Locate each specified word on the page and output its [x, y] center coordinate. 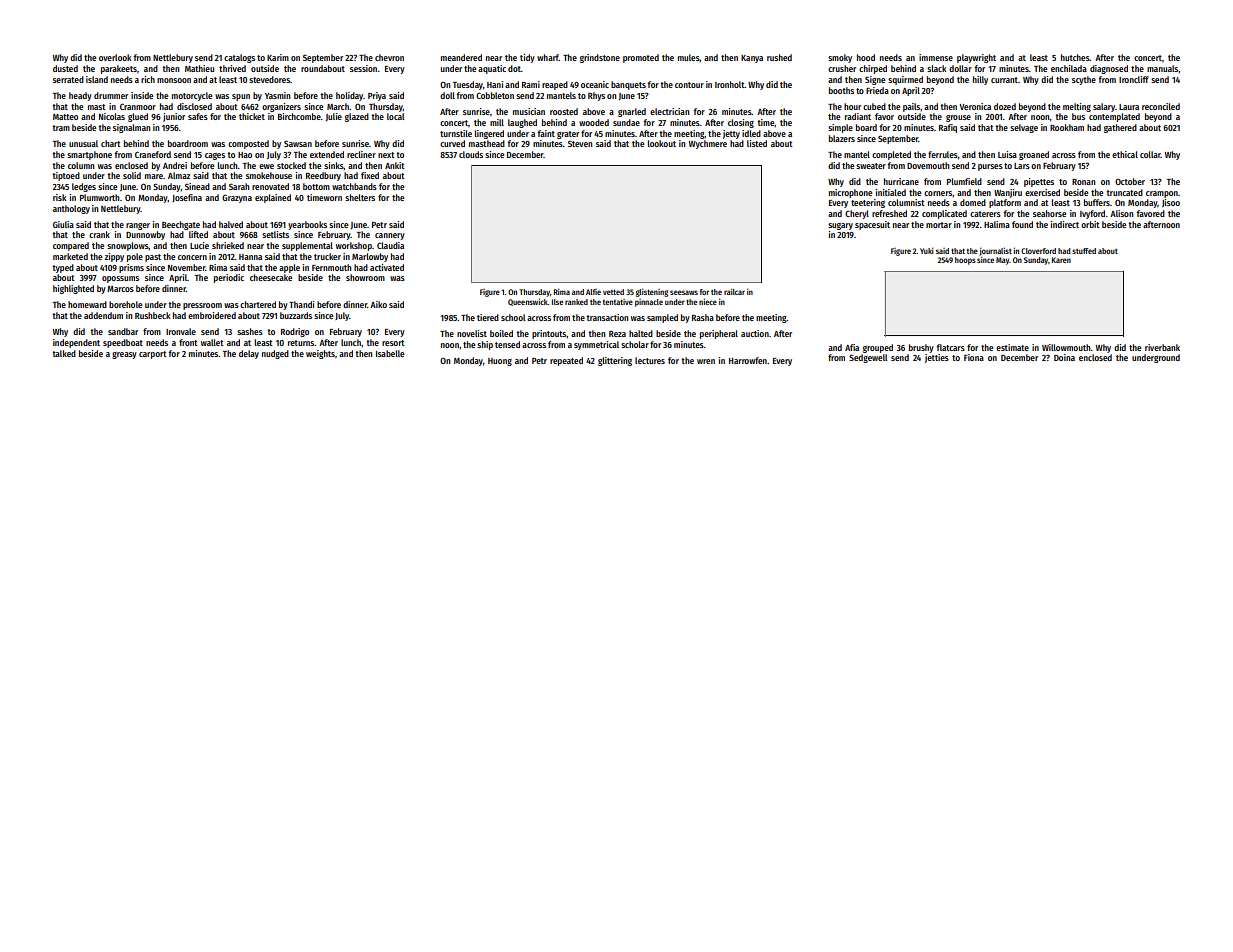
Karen [1061, 260]
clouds [471, 154]
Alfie [593, 292]
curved [452, 143]
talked [64, 353]
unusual [83, 143]
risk [59, 197]
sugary [840, 226]
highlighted [73, 289]
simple [840, 128]
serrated [68, 79]
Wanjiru [1008, 193]
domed [973, 202]
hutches [1075, 57]
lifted [198, 234]
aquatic [492, 69]
